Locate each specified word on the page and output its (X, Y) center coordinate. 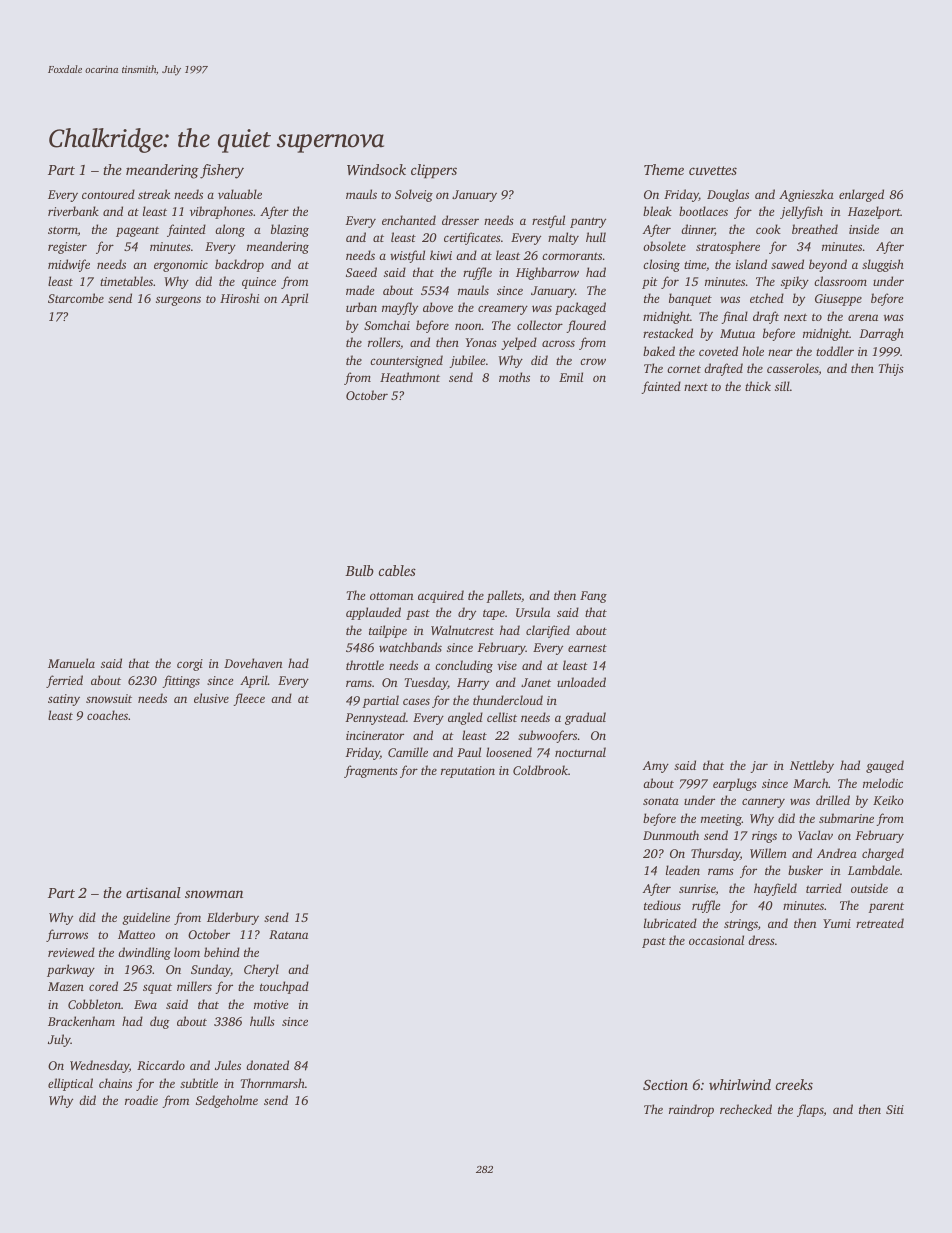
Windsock (376, 169)
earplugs (735, 784)
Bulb (359, 570)
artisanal (153, 892)
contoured (108, 194)
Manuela (71, 663)
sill (782, 386)
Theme (664, 169)
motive (271, 1004)
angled (465, 718)
